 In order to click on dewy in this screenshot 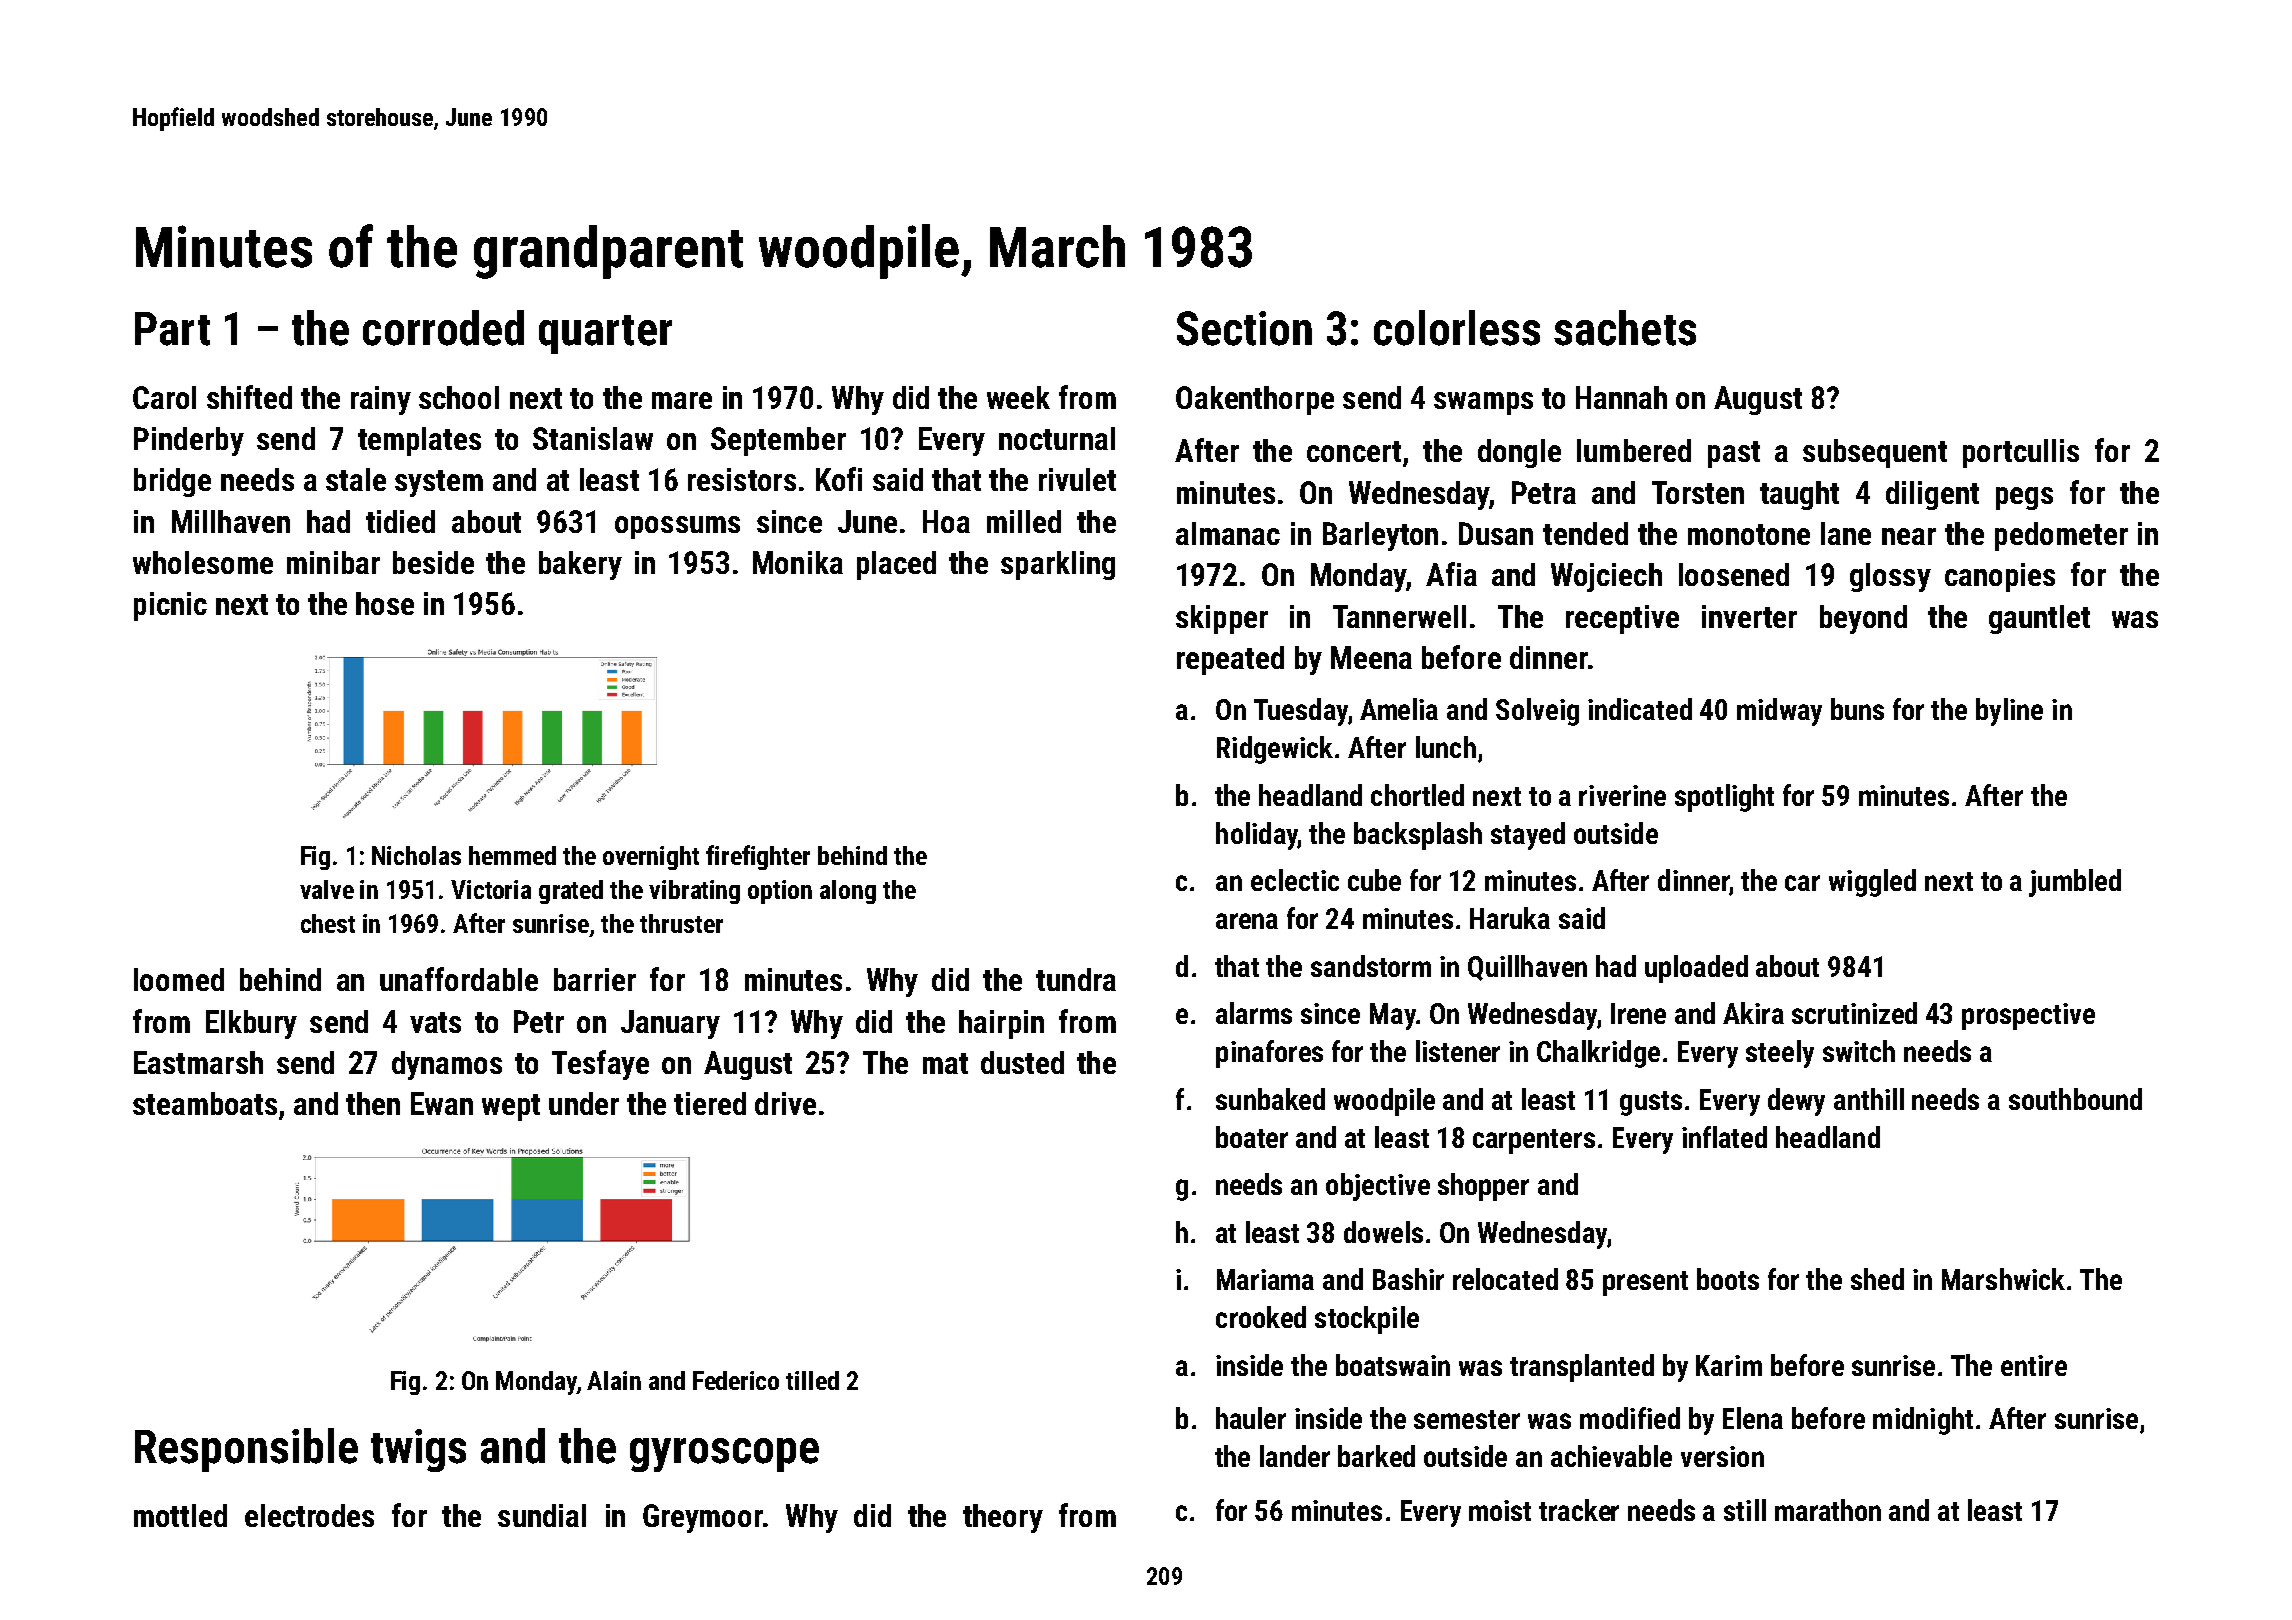, I will do `click(1796, 1102)`.
